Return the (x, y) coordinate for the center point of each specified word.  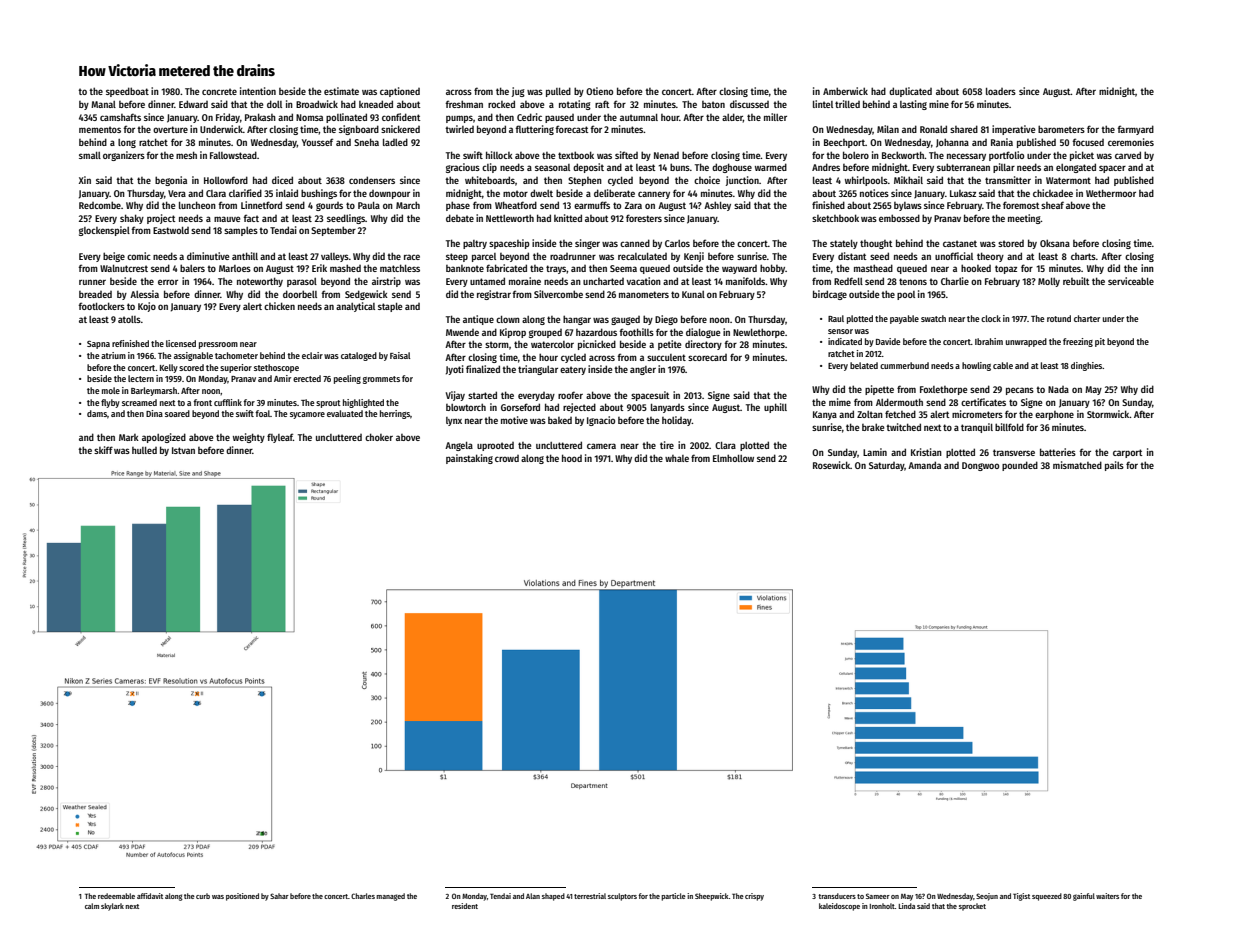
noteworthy (260, 282)
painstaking (469, 459)
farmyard (1135, 130)
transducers (837, 896)
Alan (533, 896)
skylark (112, 907)
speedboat (127, 92)
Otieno (599, 91)
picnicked (597, 345)
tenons (913, 281)
